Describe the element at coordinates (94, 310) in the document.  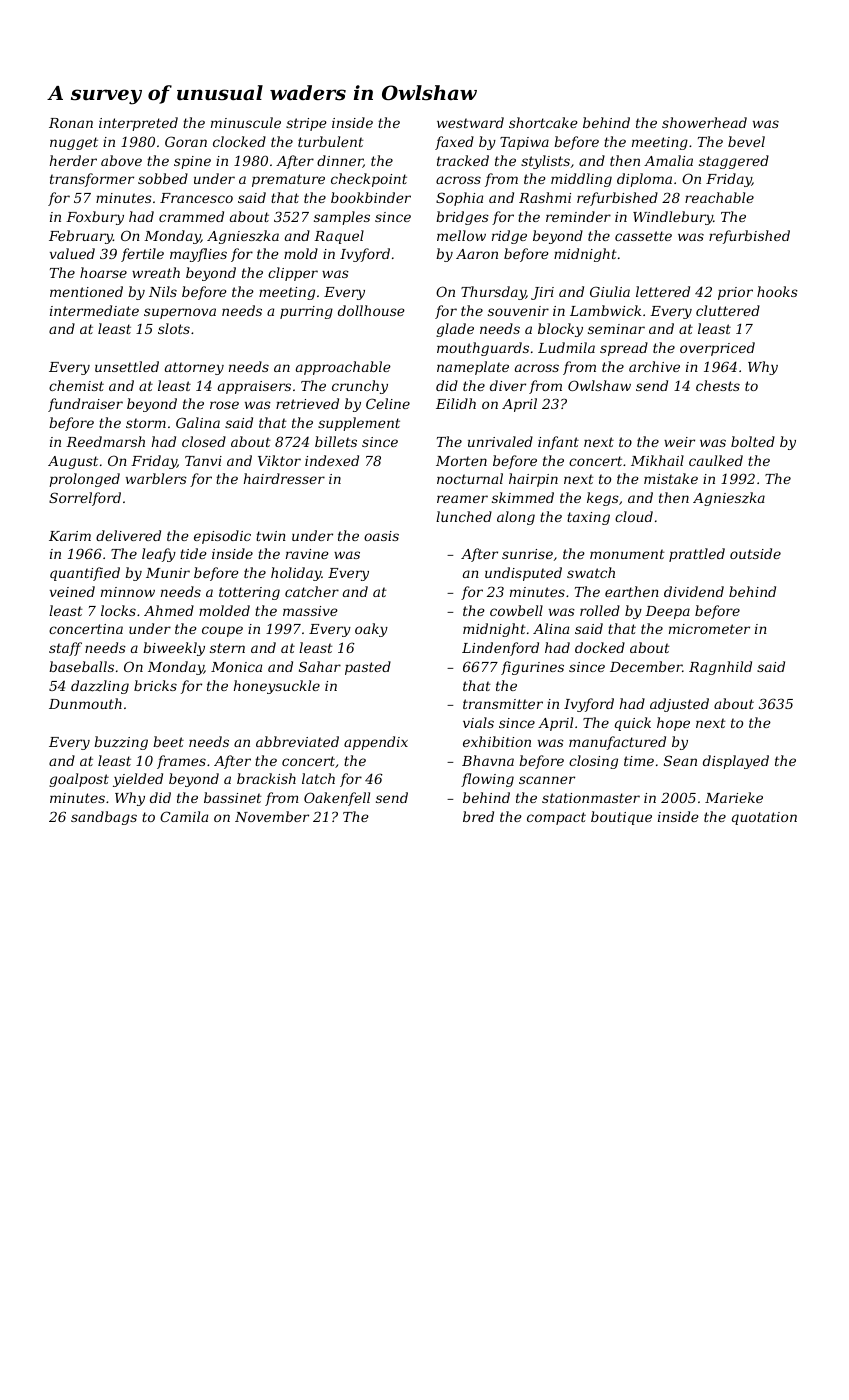
I see `intermediate` at that location.
